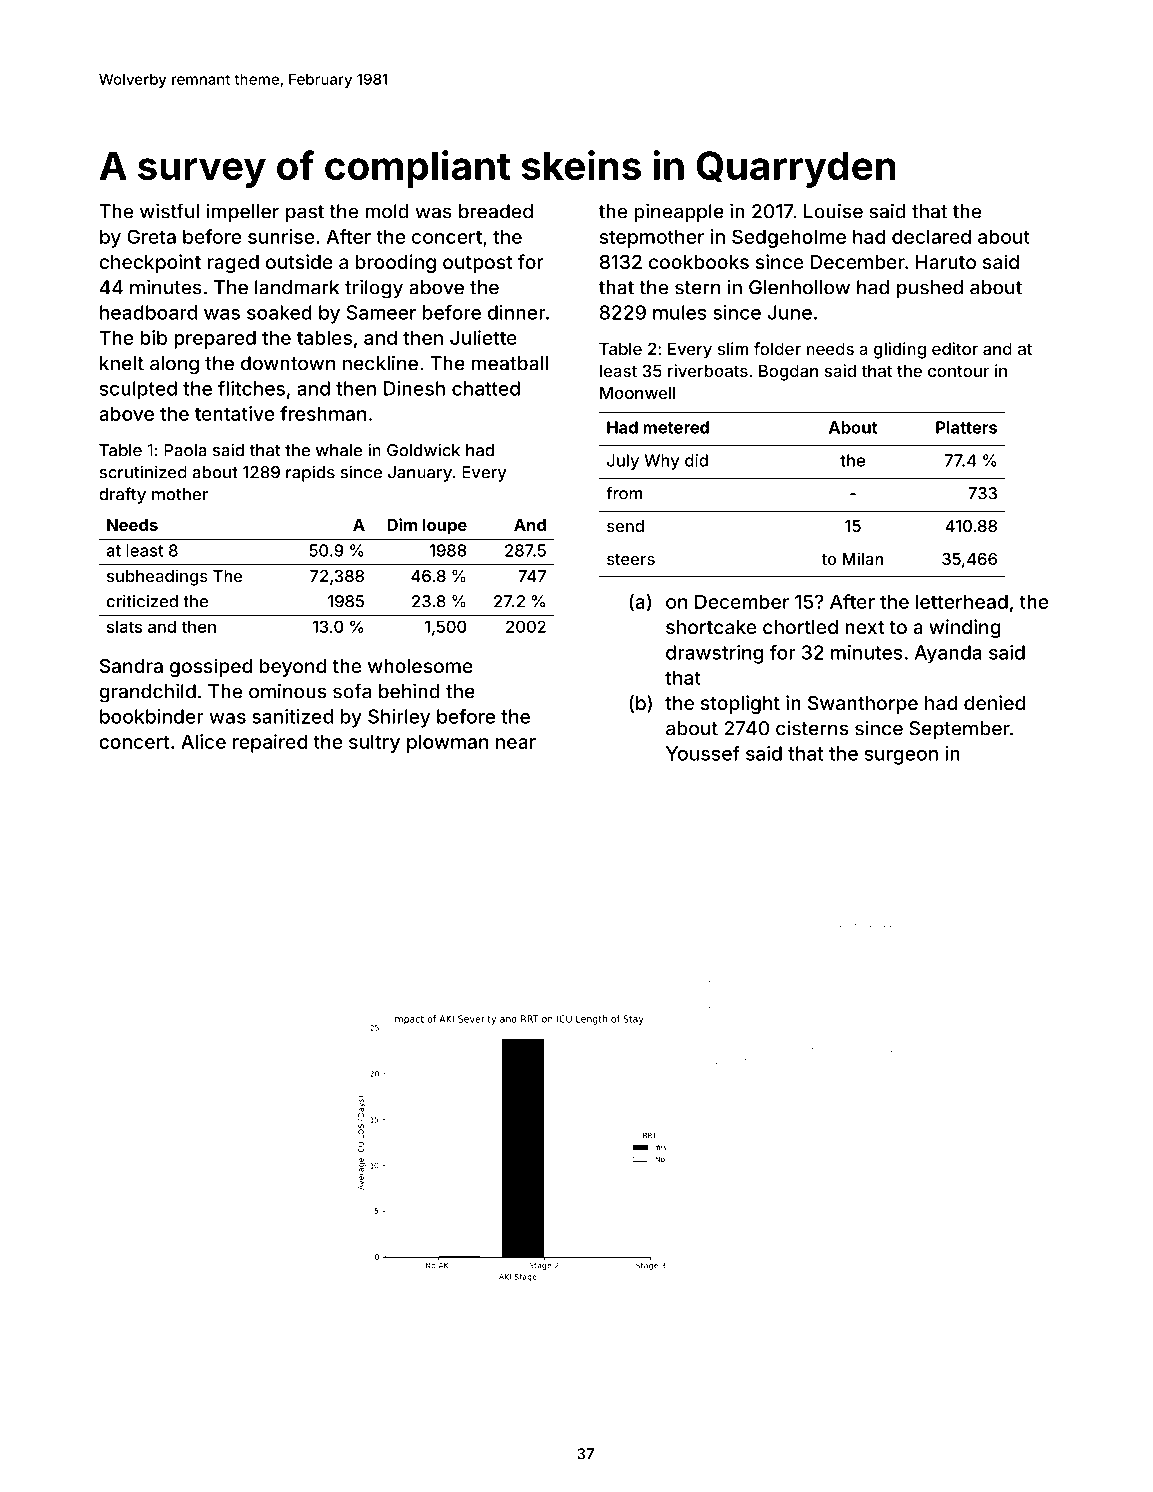  I want to click on shortcake, so click(711, 627).
